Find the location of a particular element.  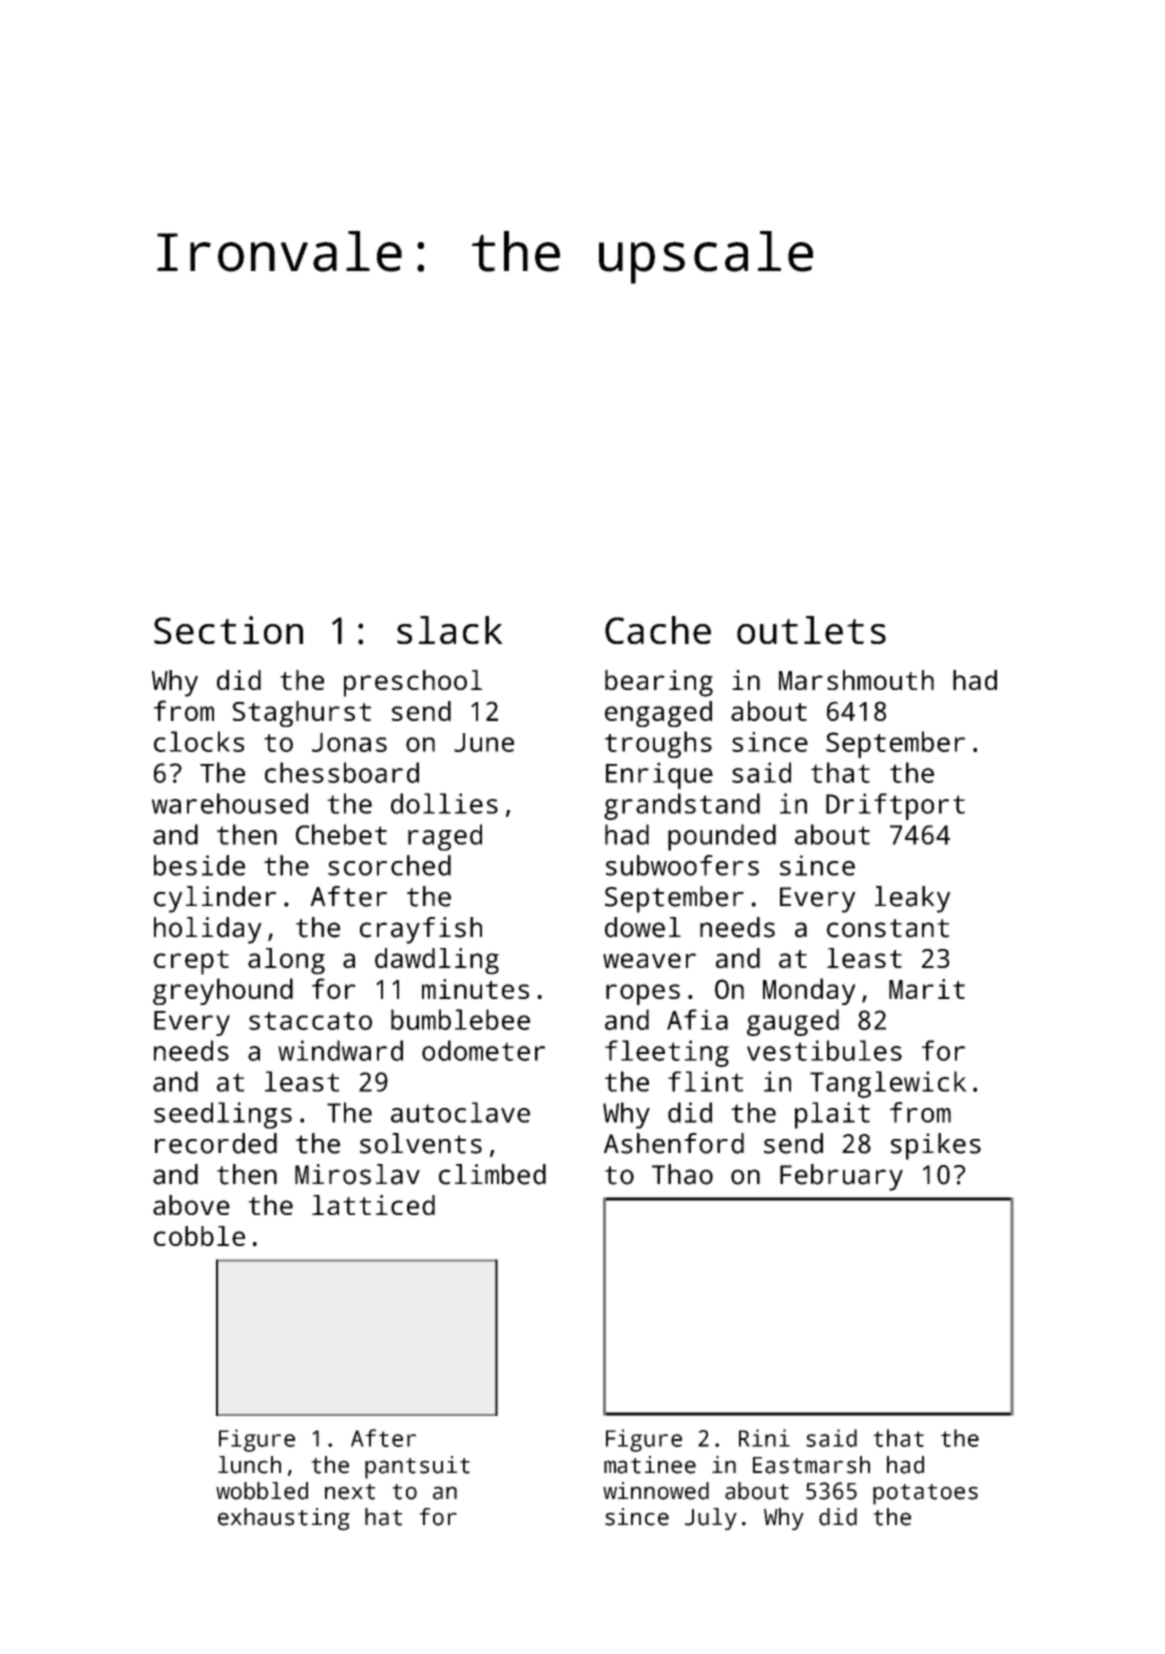

Marshmouth is located at coordinates (856, 680).
